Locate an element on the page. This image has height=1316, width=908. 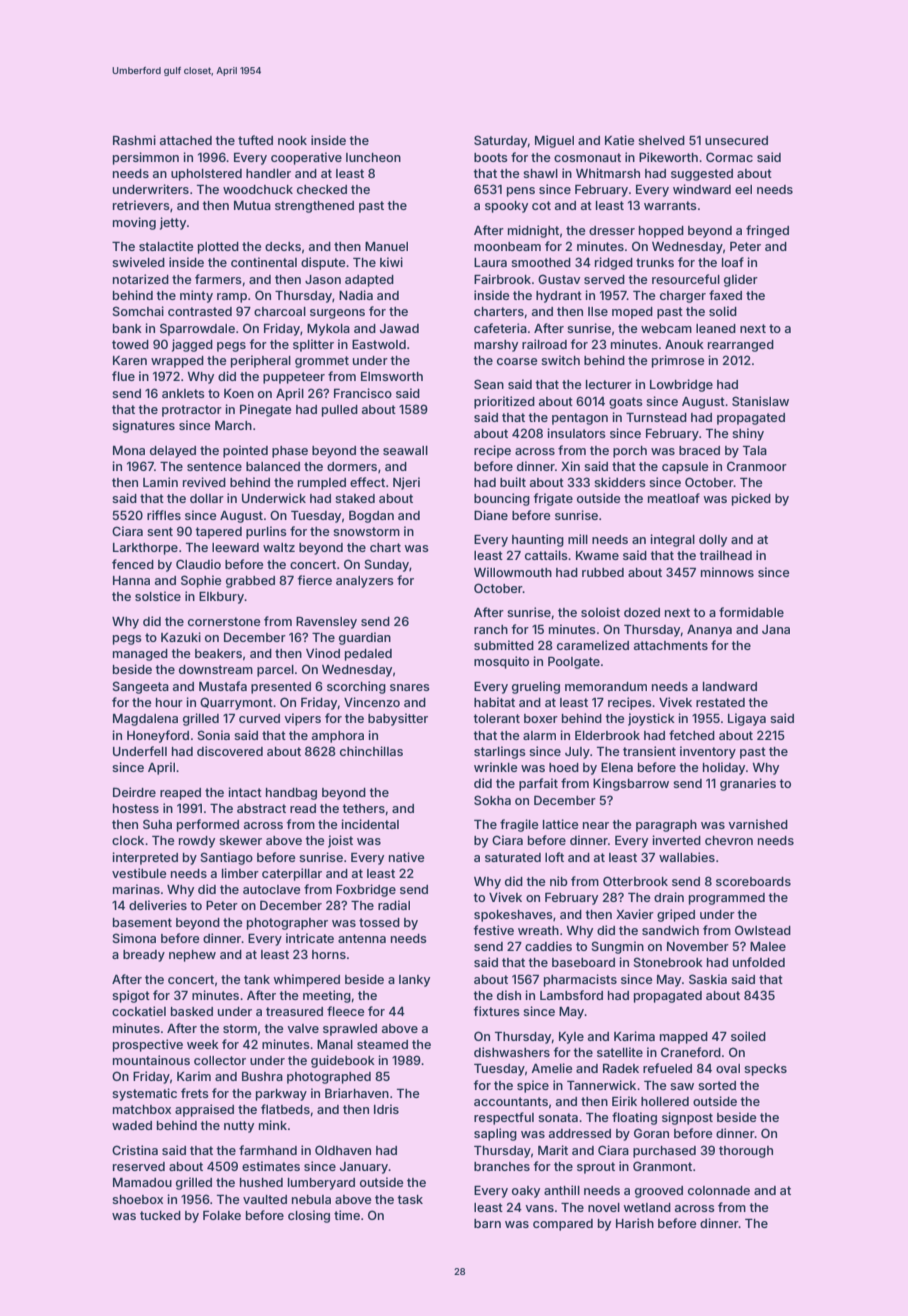
unsecured is located at coordinates (736, 140).
